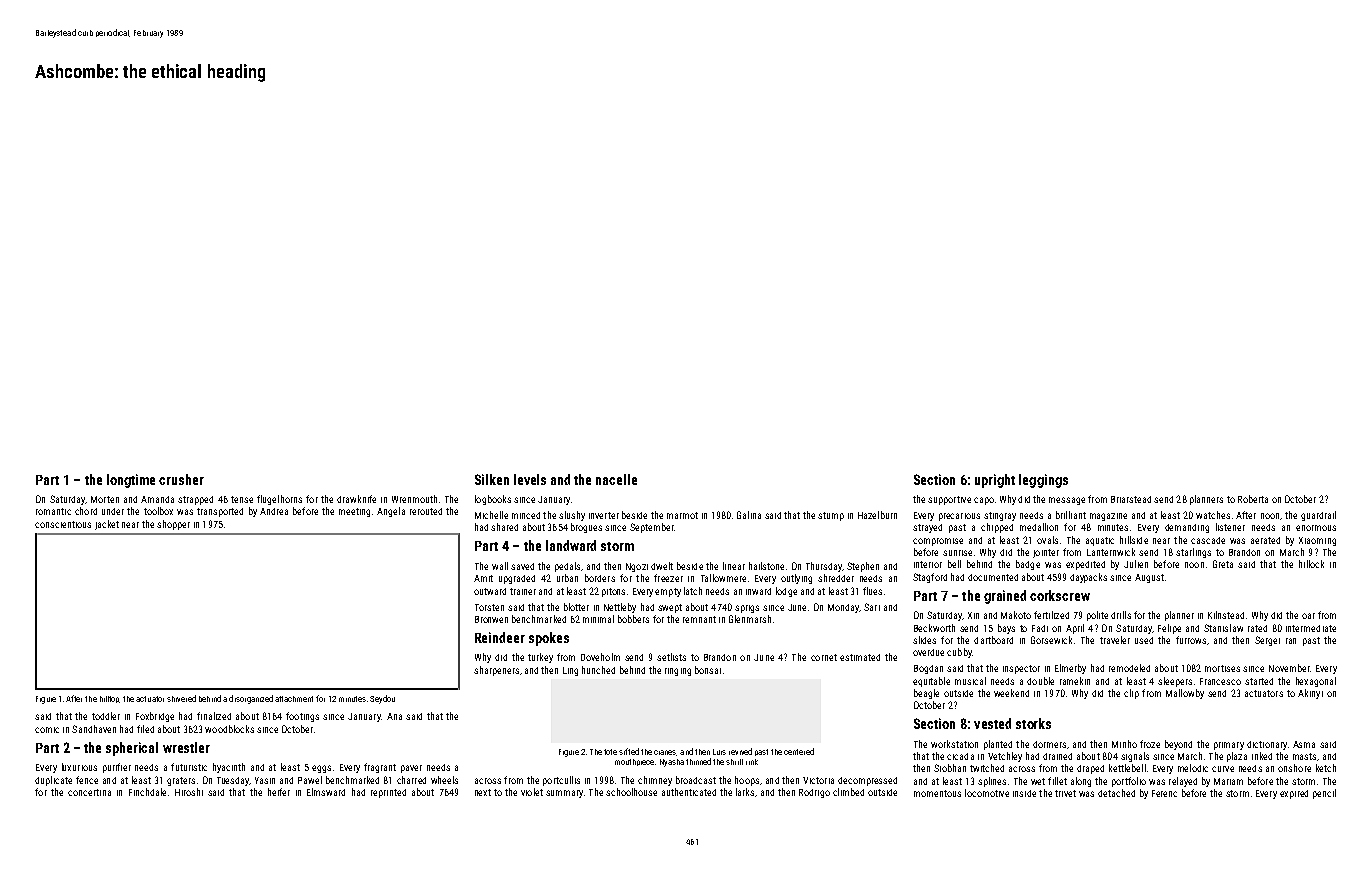  Describe the element at coordinates (1164, 793) in the document. I see `Ferenc` at that location.
